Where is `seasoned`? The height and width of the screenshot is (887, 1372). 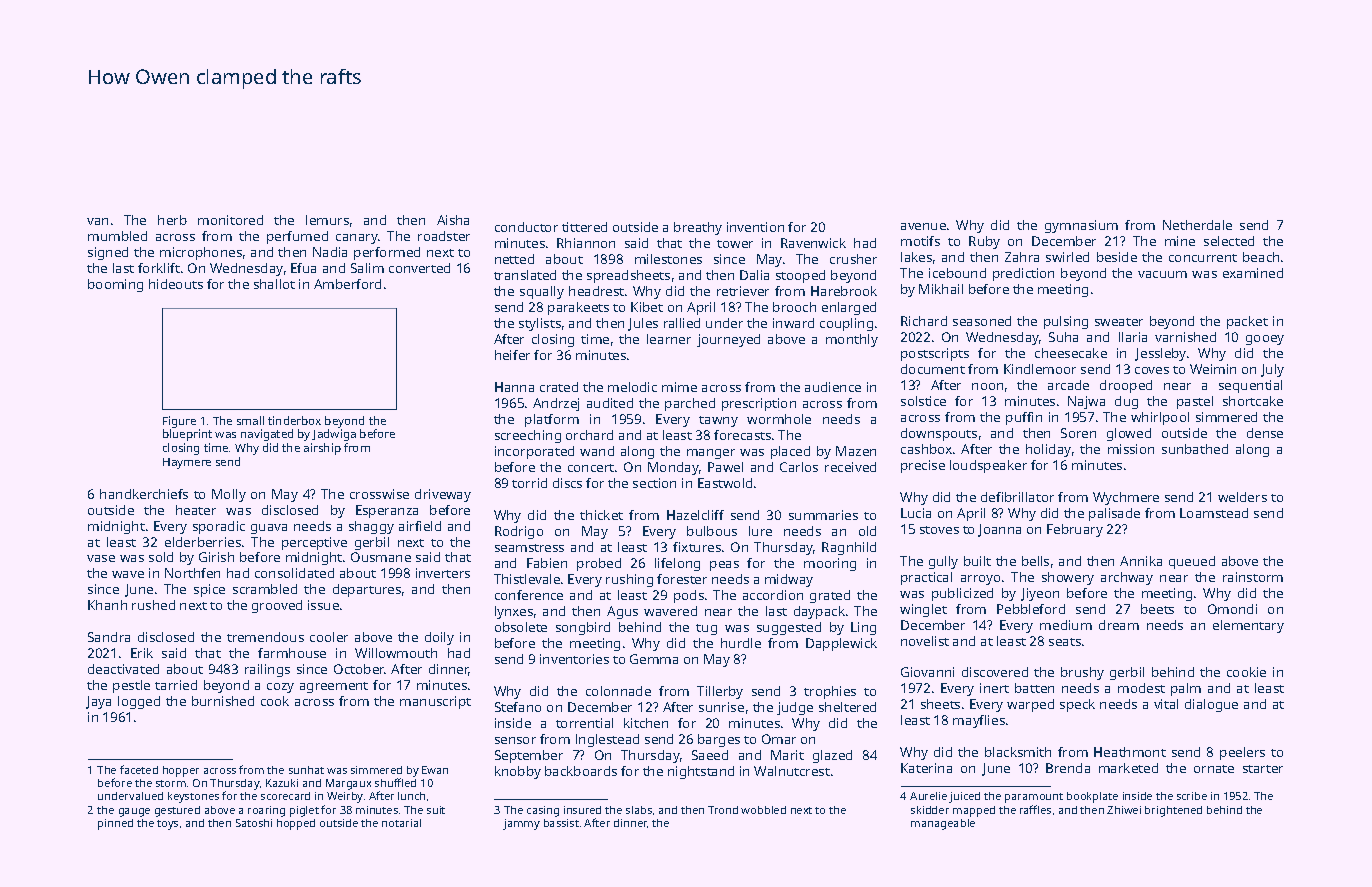
seasoned is located at coordinates (982, 321).
